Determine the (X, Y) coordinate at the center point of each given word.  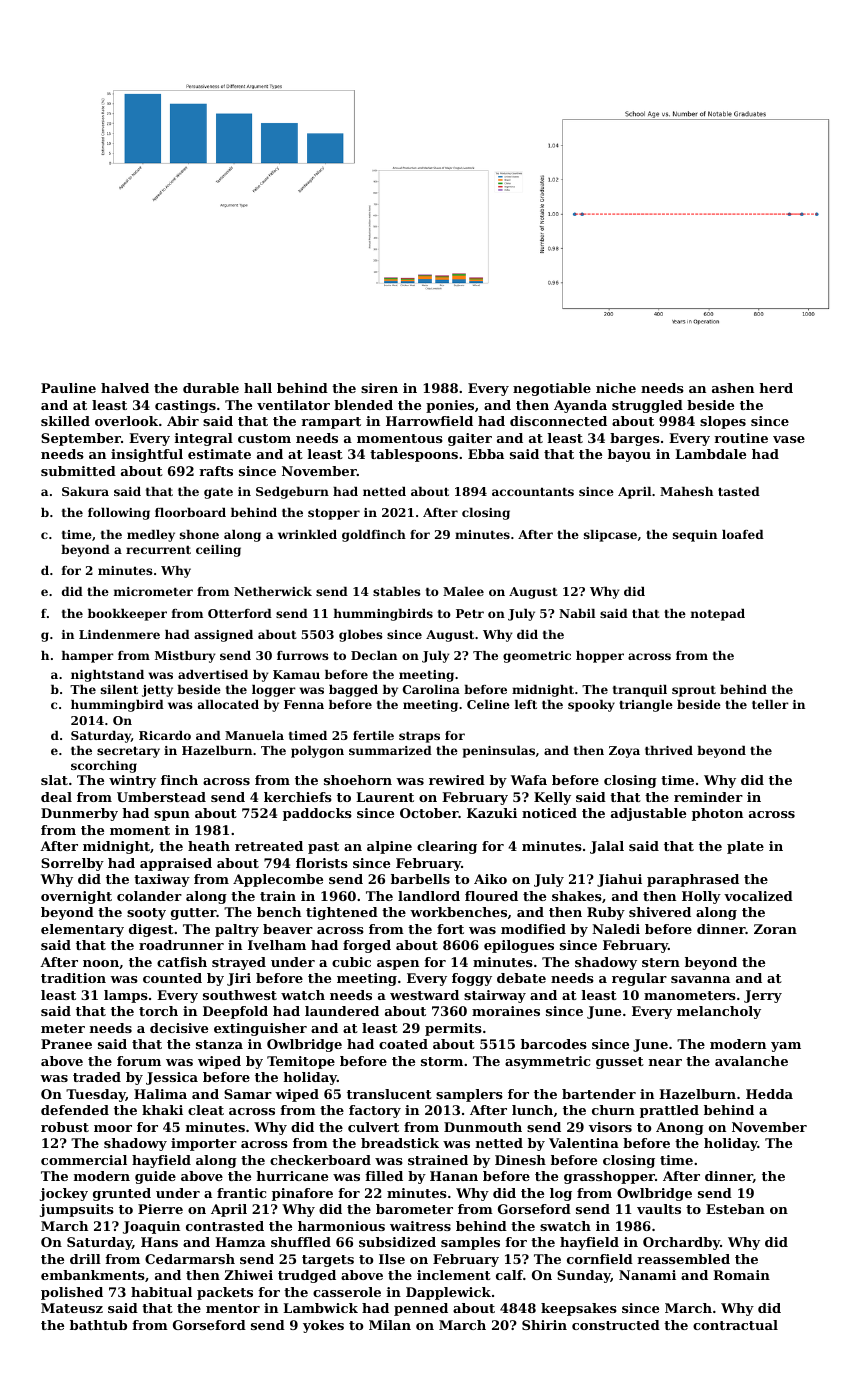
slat (54, 780)
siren (379, 388)
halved (125, 388)
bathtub (98, 1325)
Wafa (529, 780)
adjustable (648, 814)
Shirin (544, 1325)
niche (616, 388)
